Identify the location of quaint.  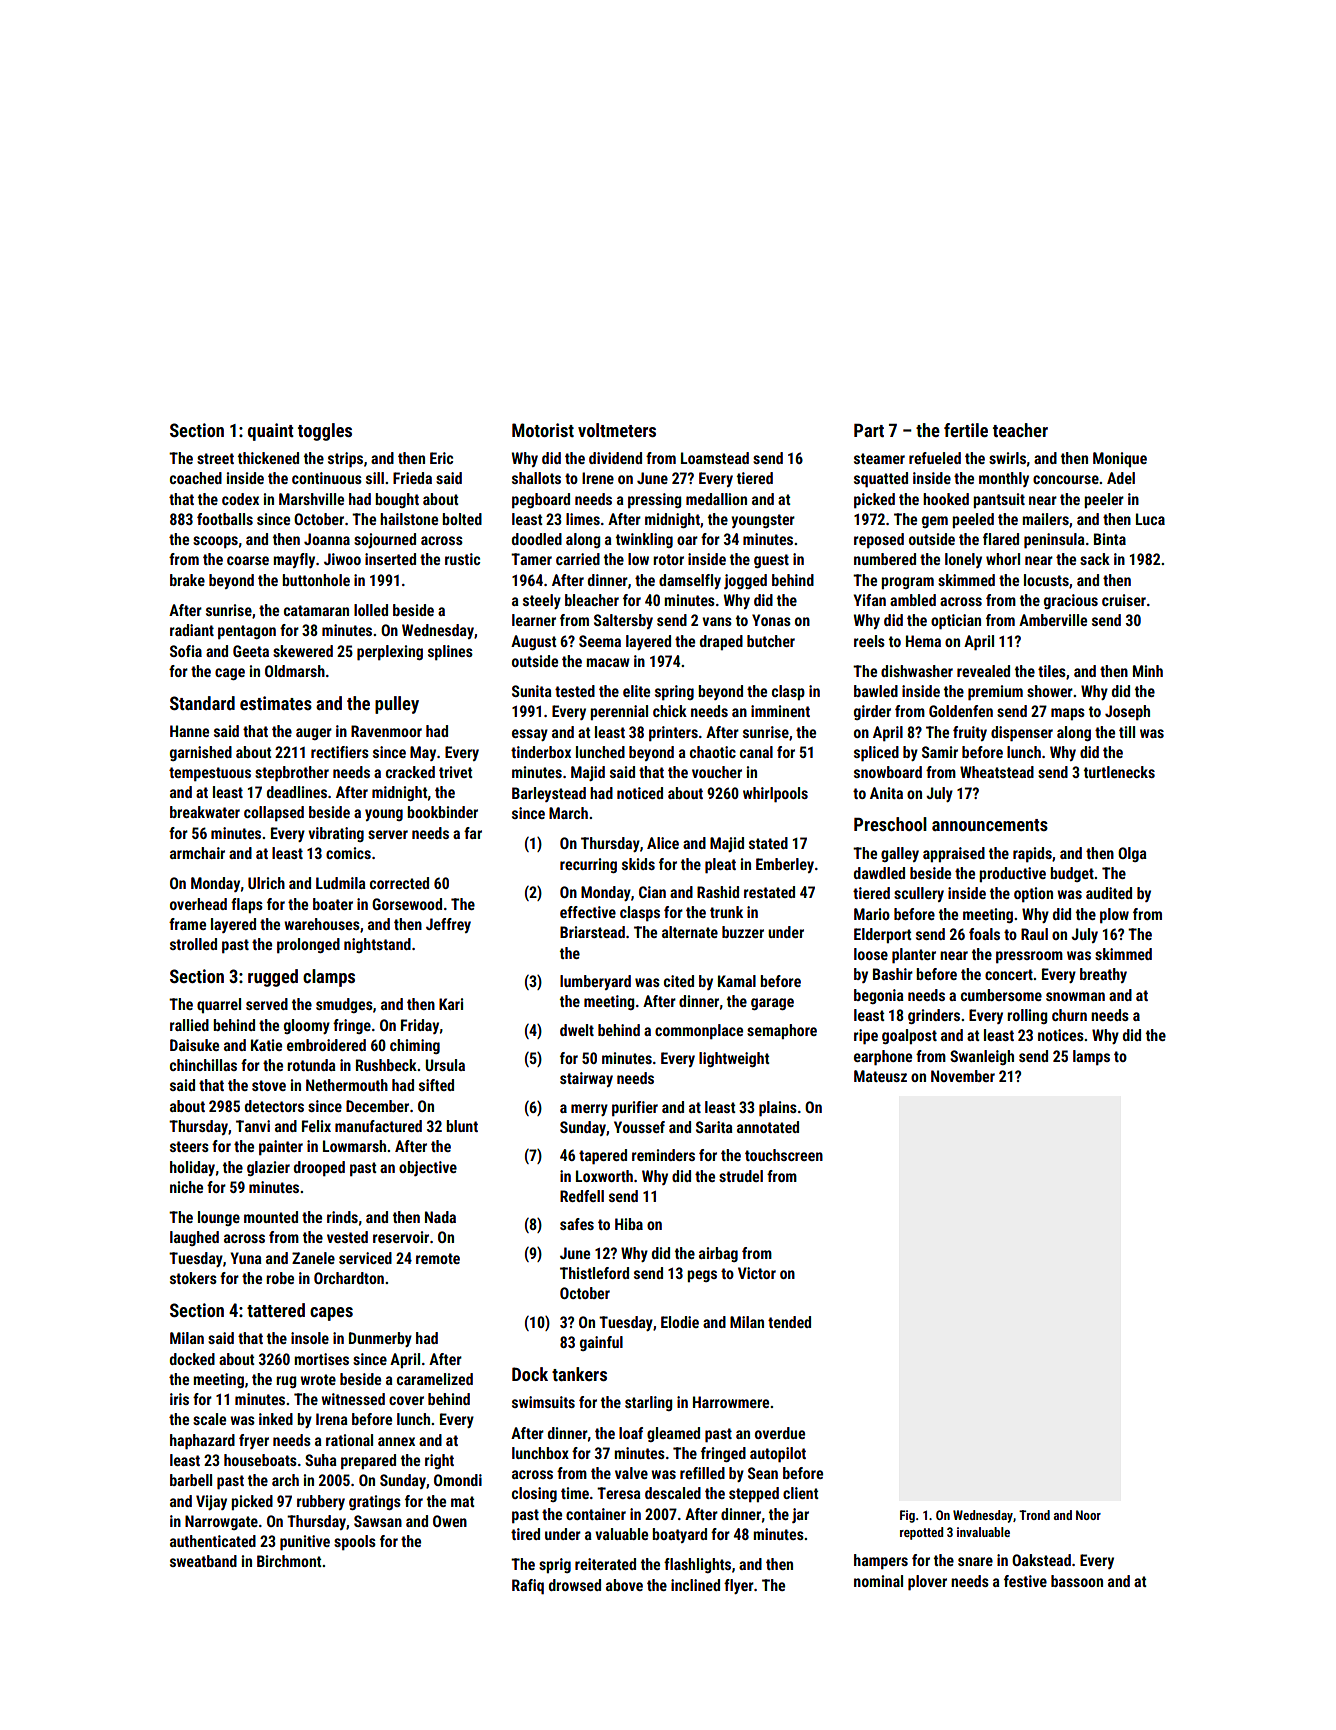
(271, 432).
